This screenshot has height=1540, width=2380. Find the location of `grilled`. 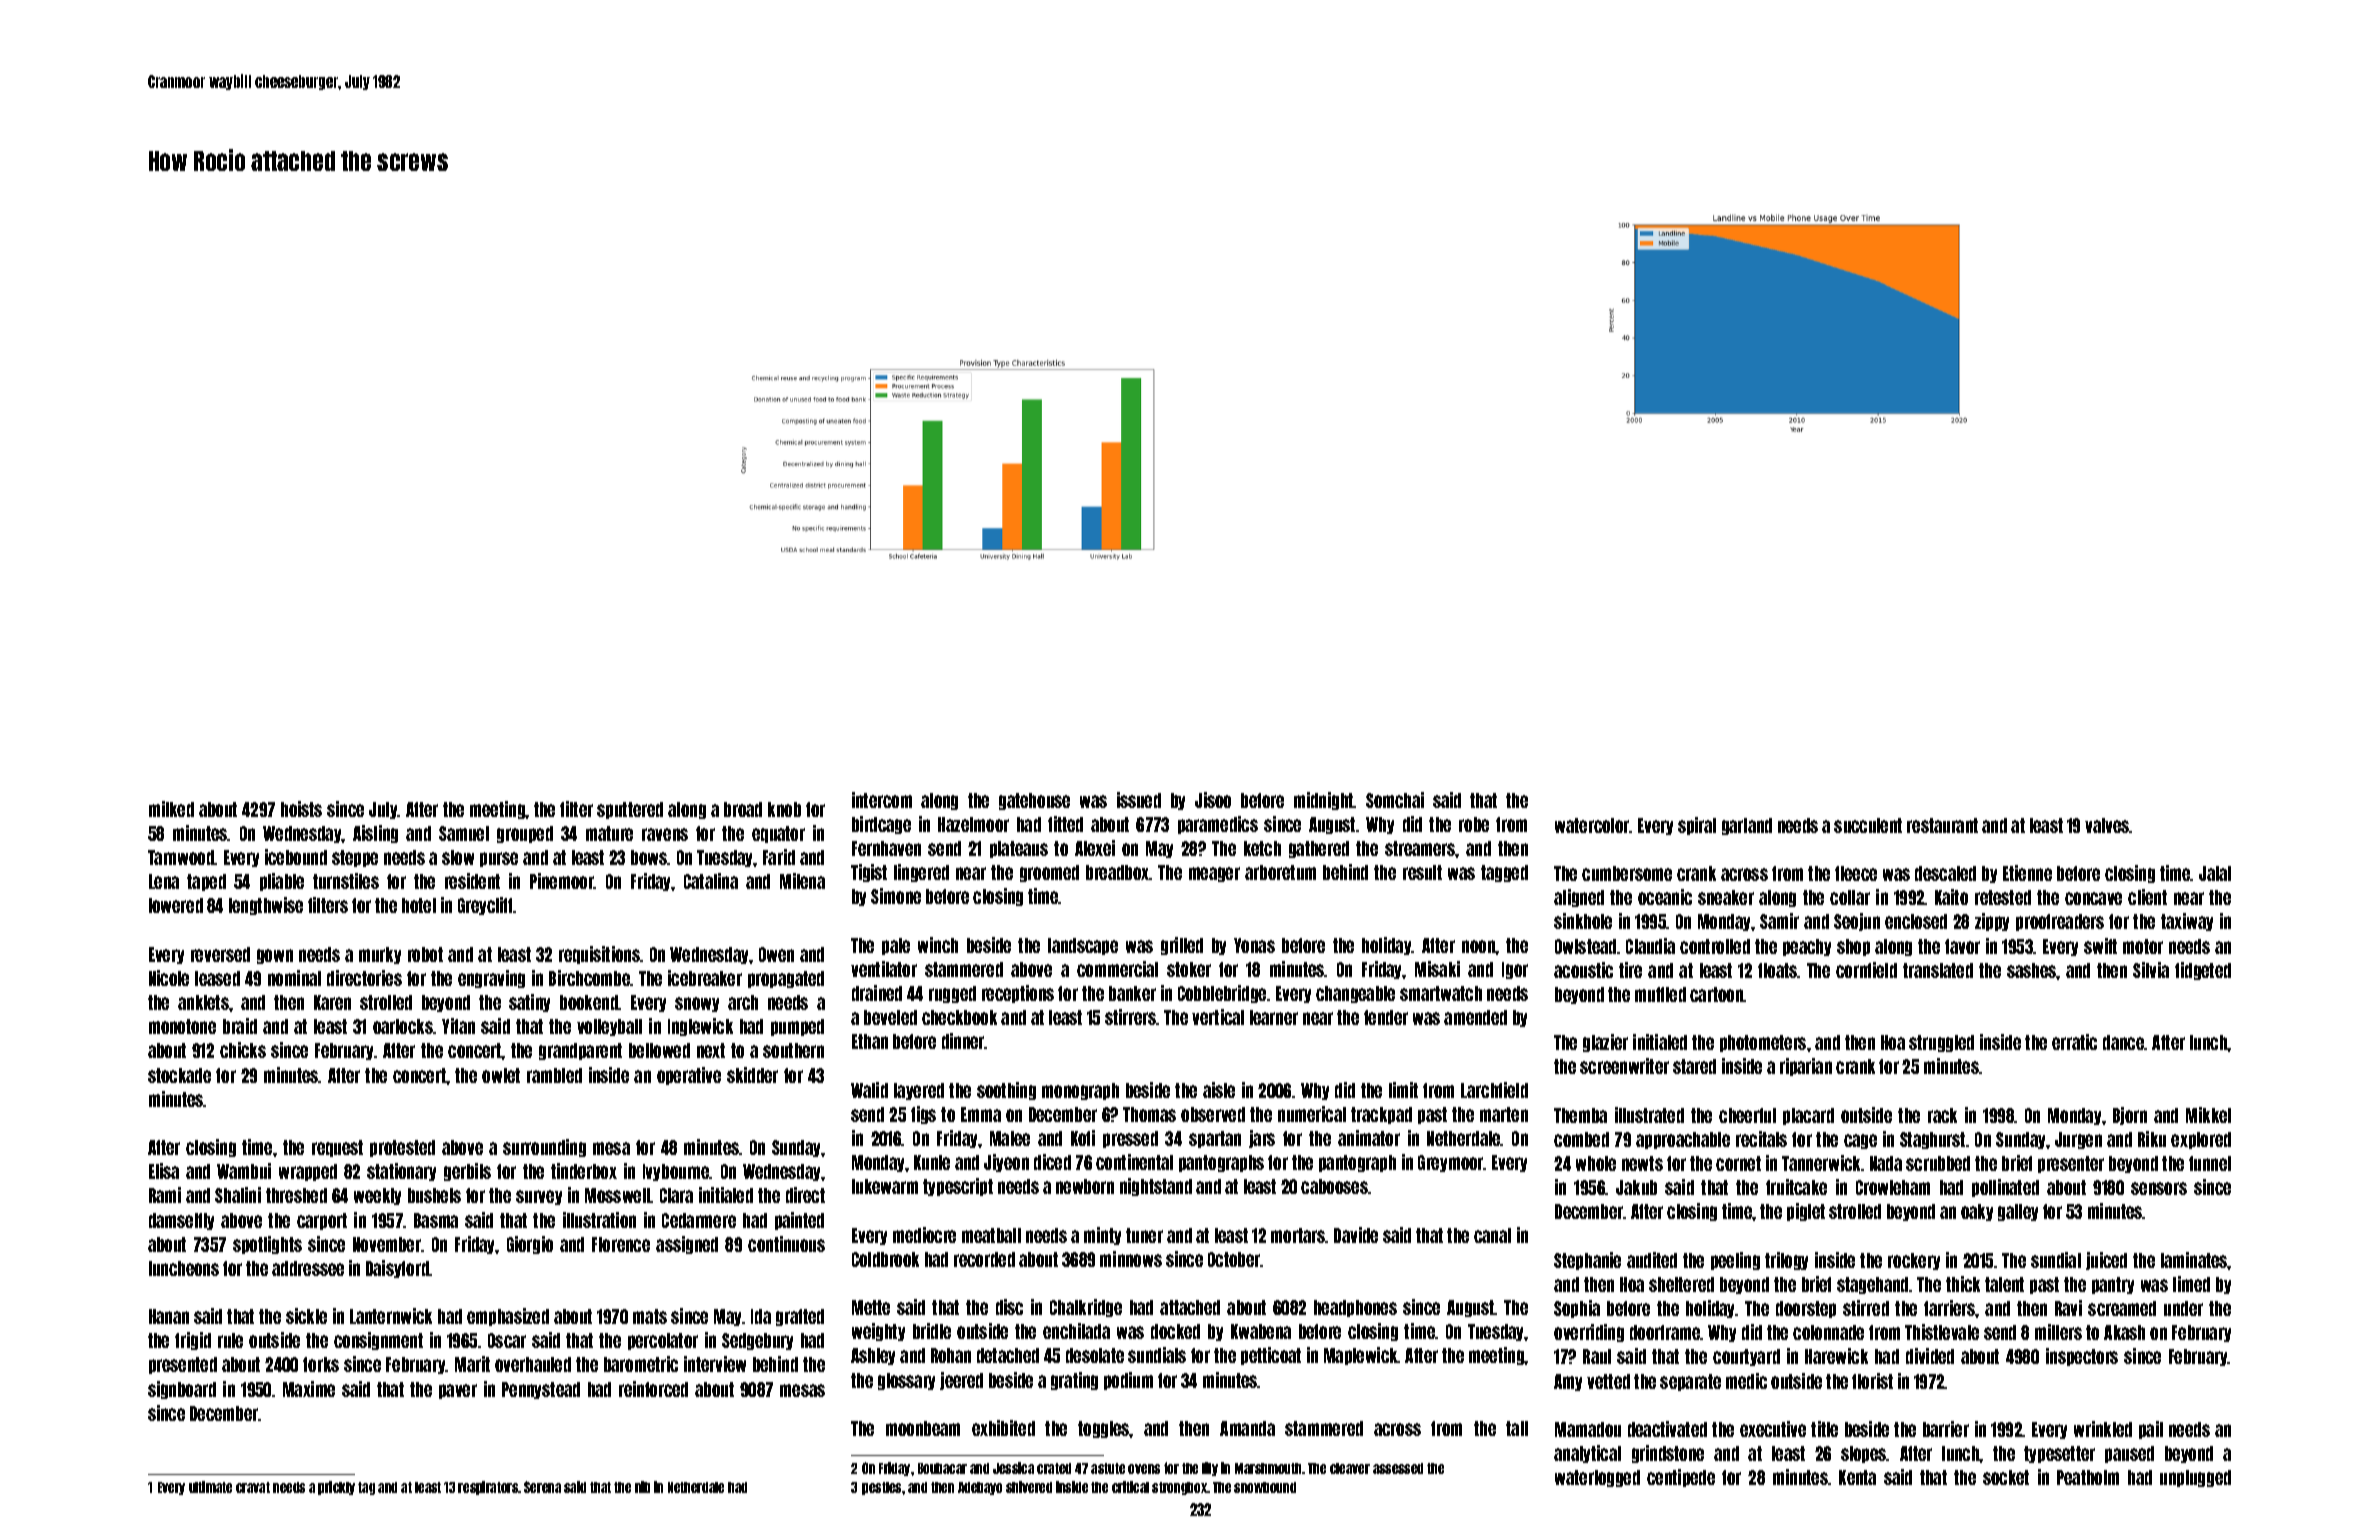

grilled is located at coordinates (1182, 946).
